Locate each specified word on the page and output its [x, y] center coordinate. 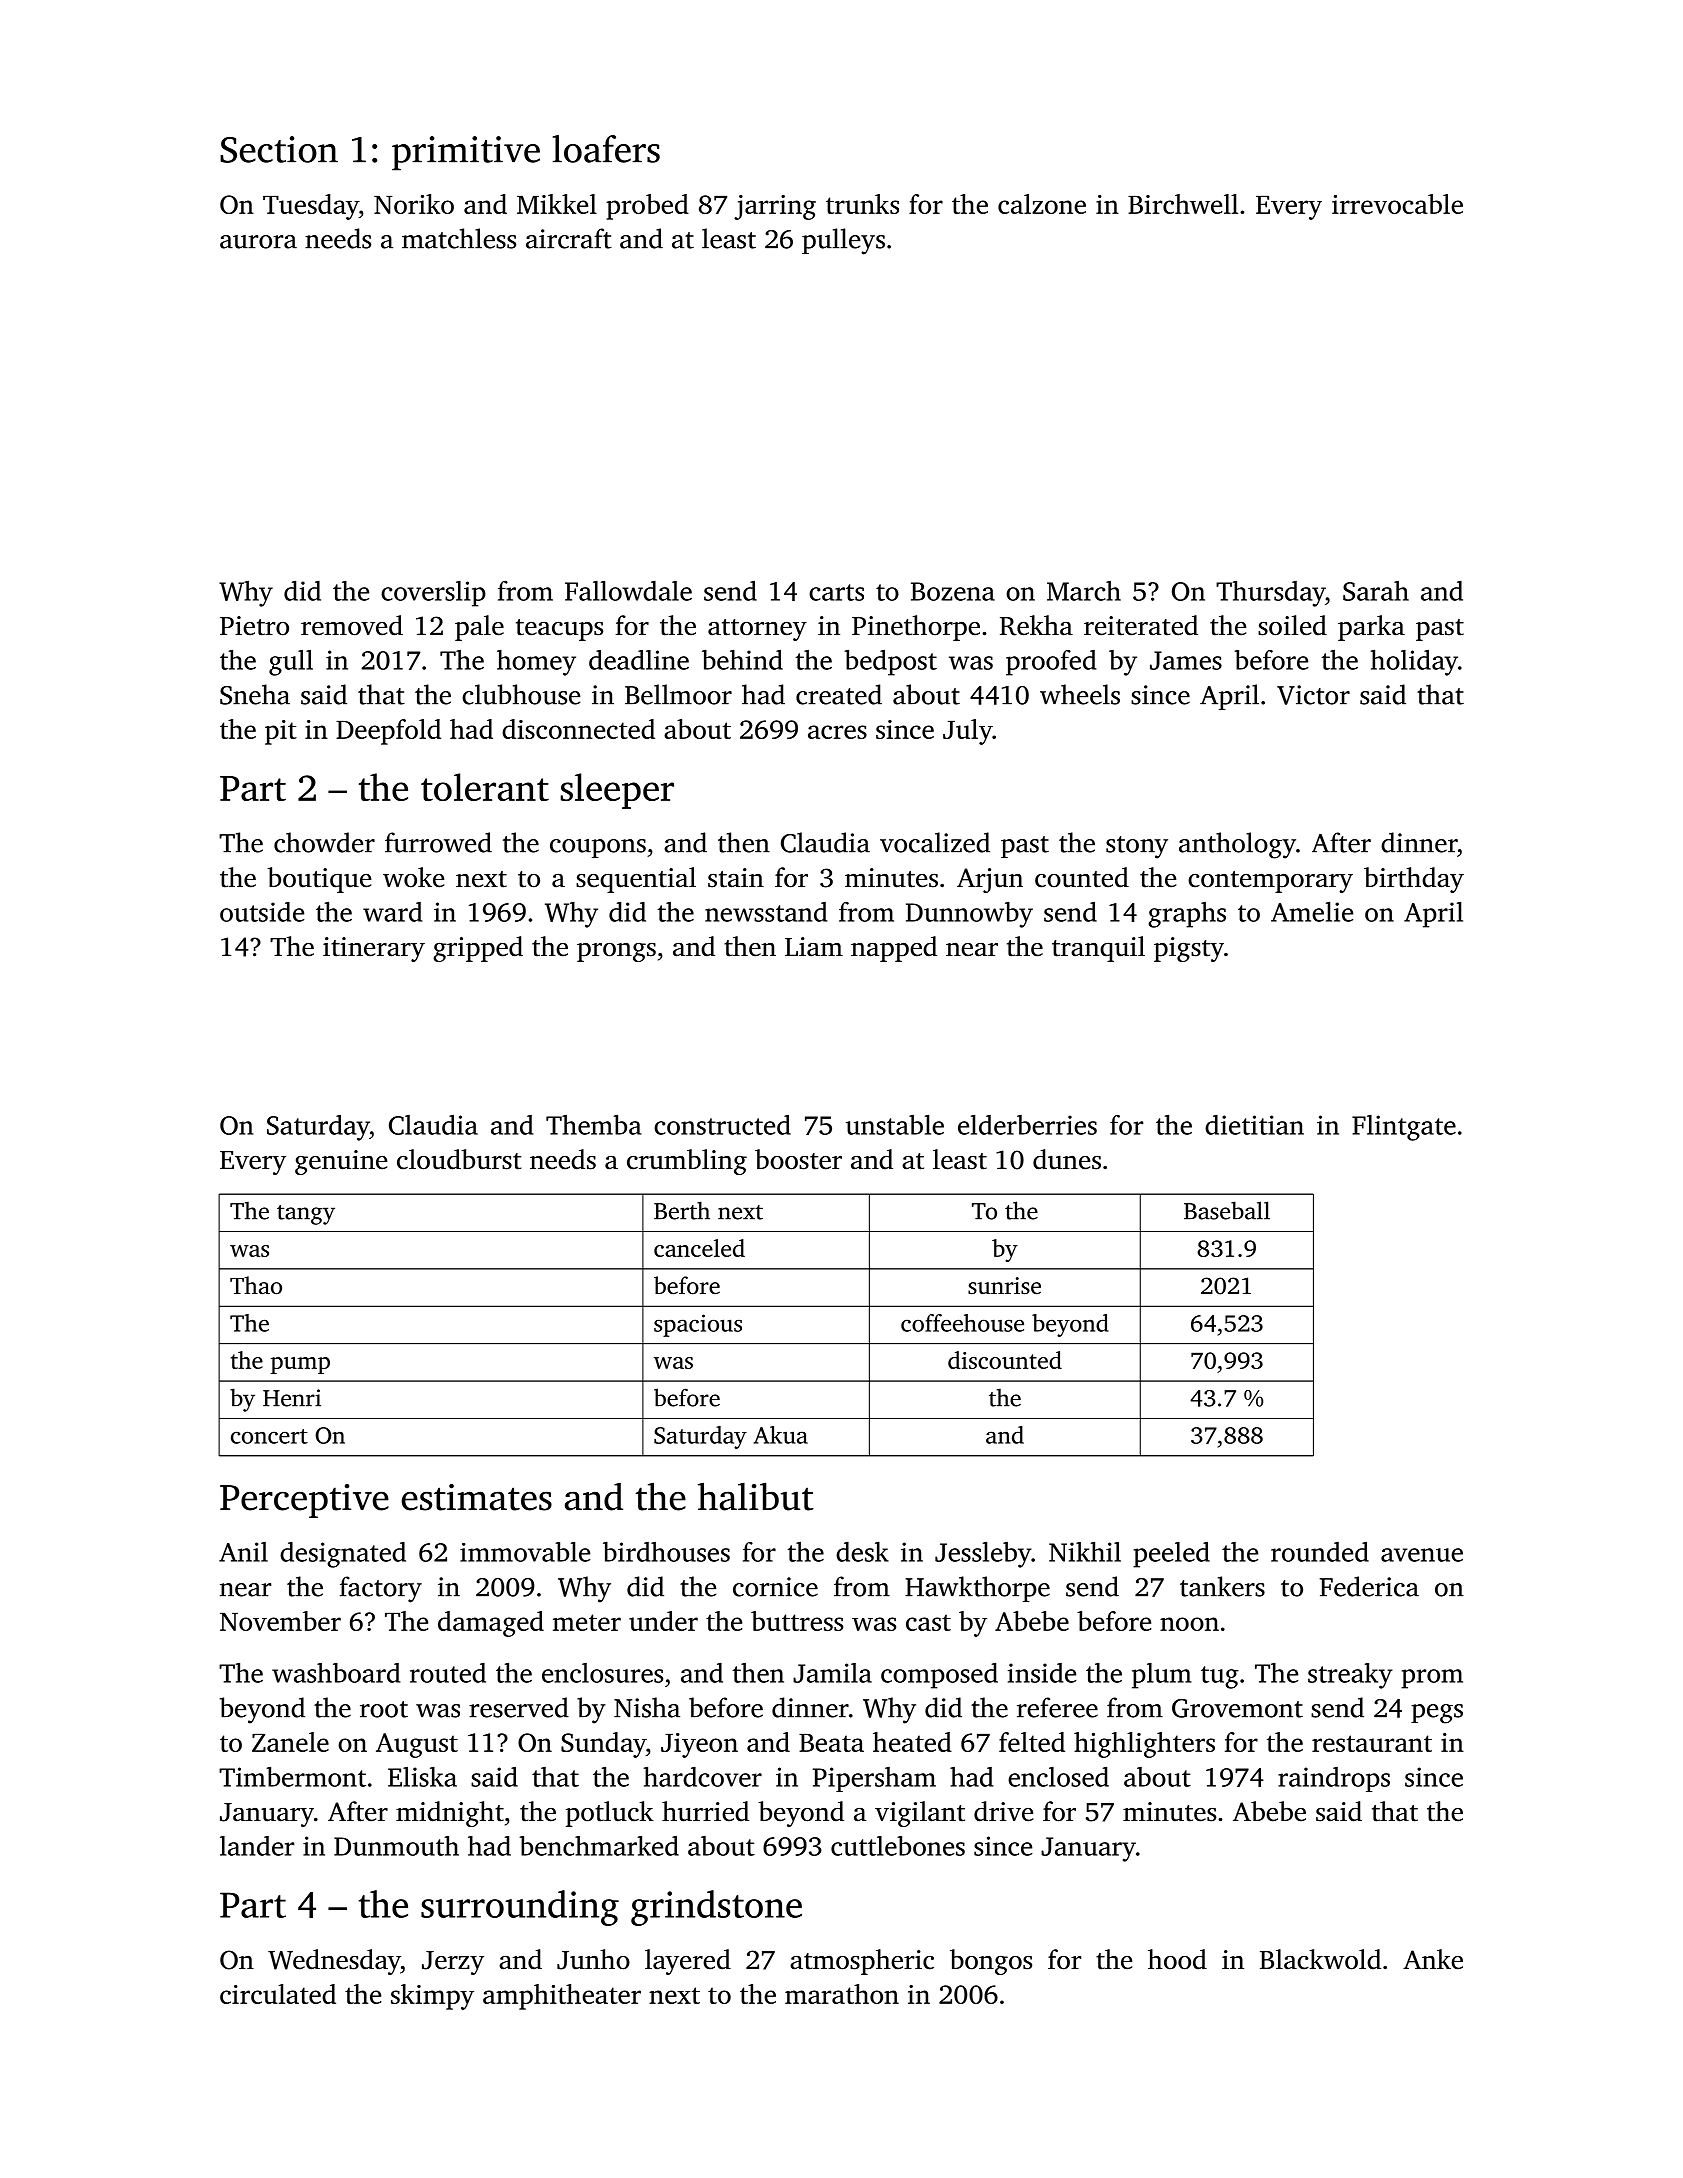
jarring [775, 207]
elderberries [1027, 1125]
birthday [1414, 880]
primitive [466, 153]
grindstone [716, 1908]
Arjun [990, 880]
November [280, 1621]
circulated [278, 1994]
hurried [705, 1811]
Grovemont [1237, 1708]
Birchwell [1183, 204]
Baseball [1227, 1210]
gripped [478, 949]
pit [281, 732]
